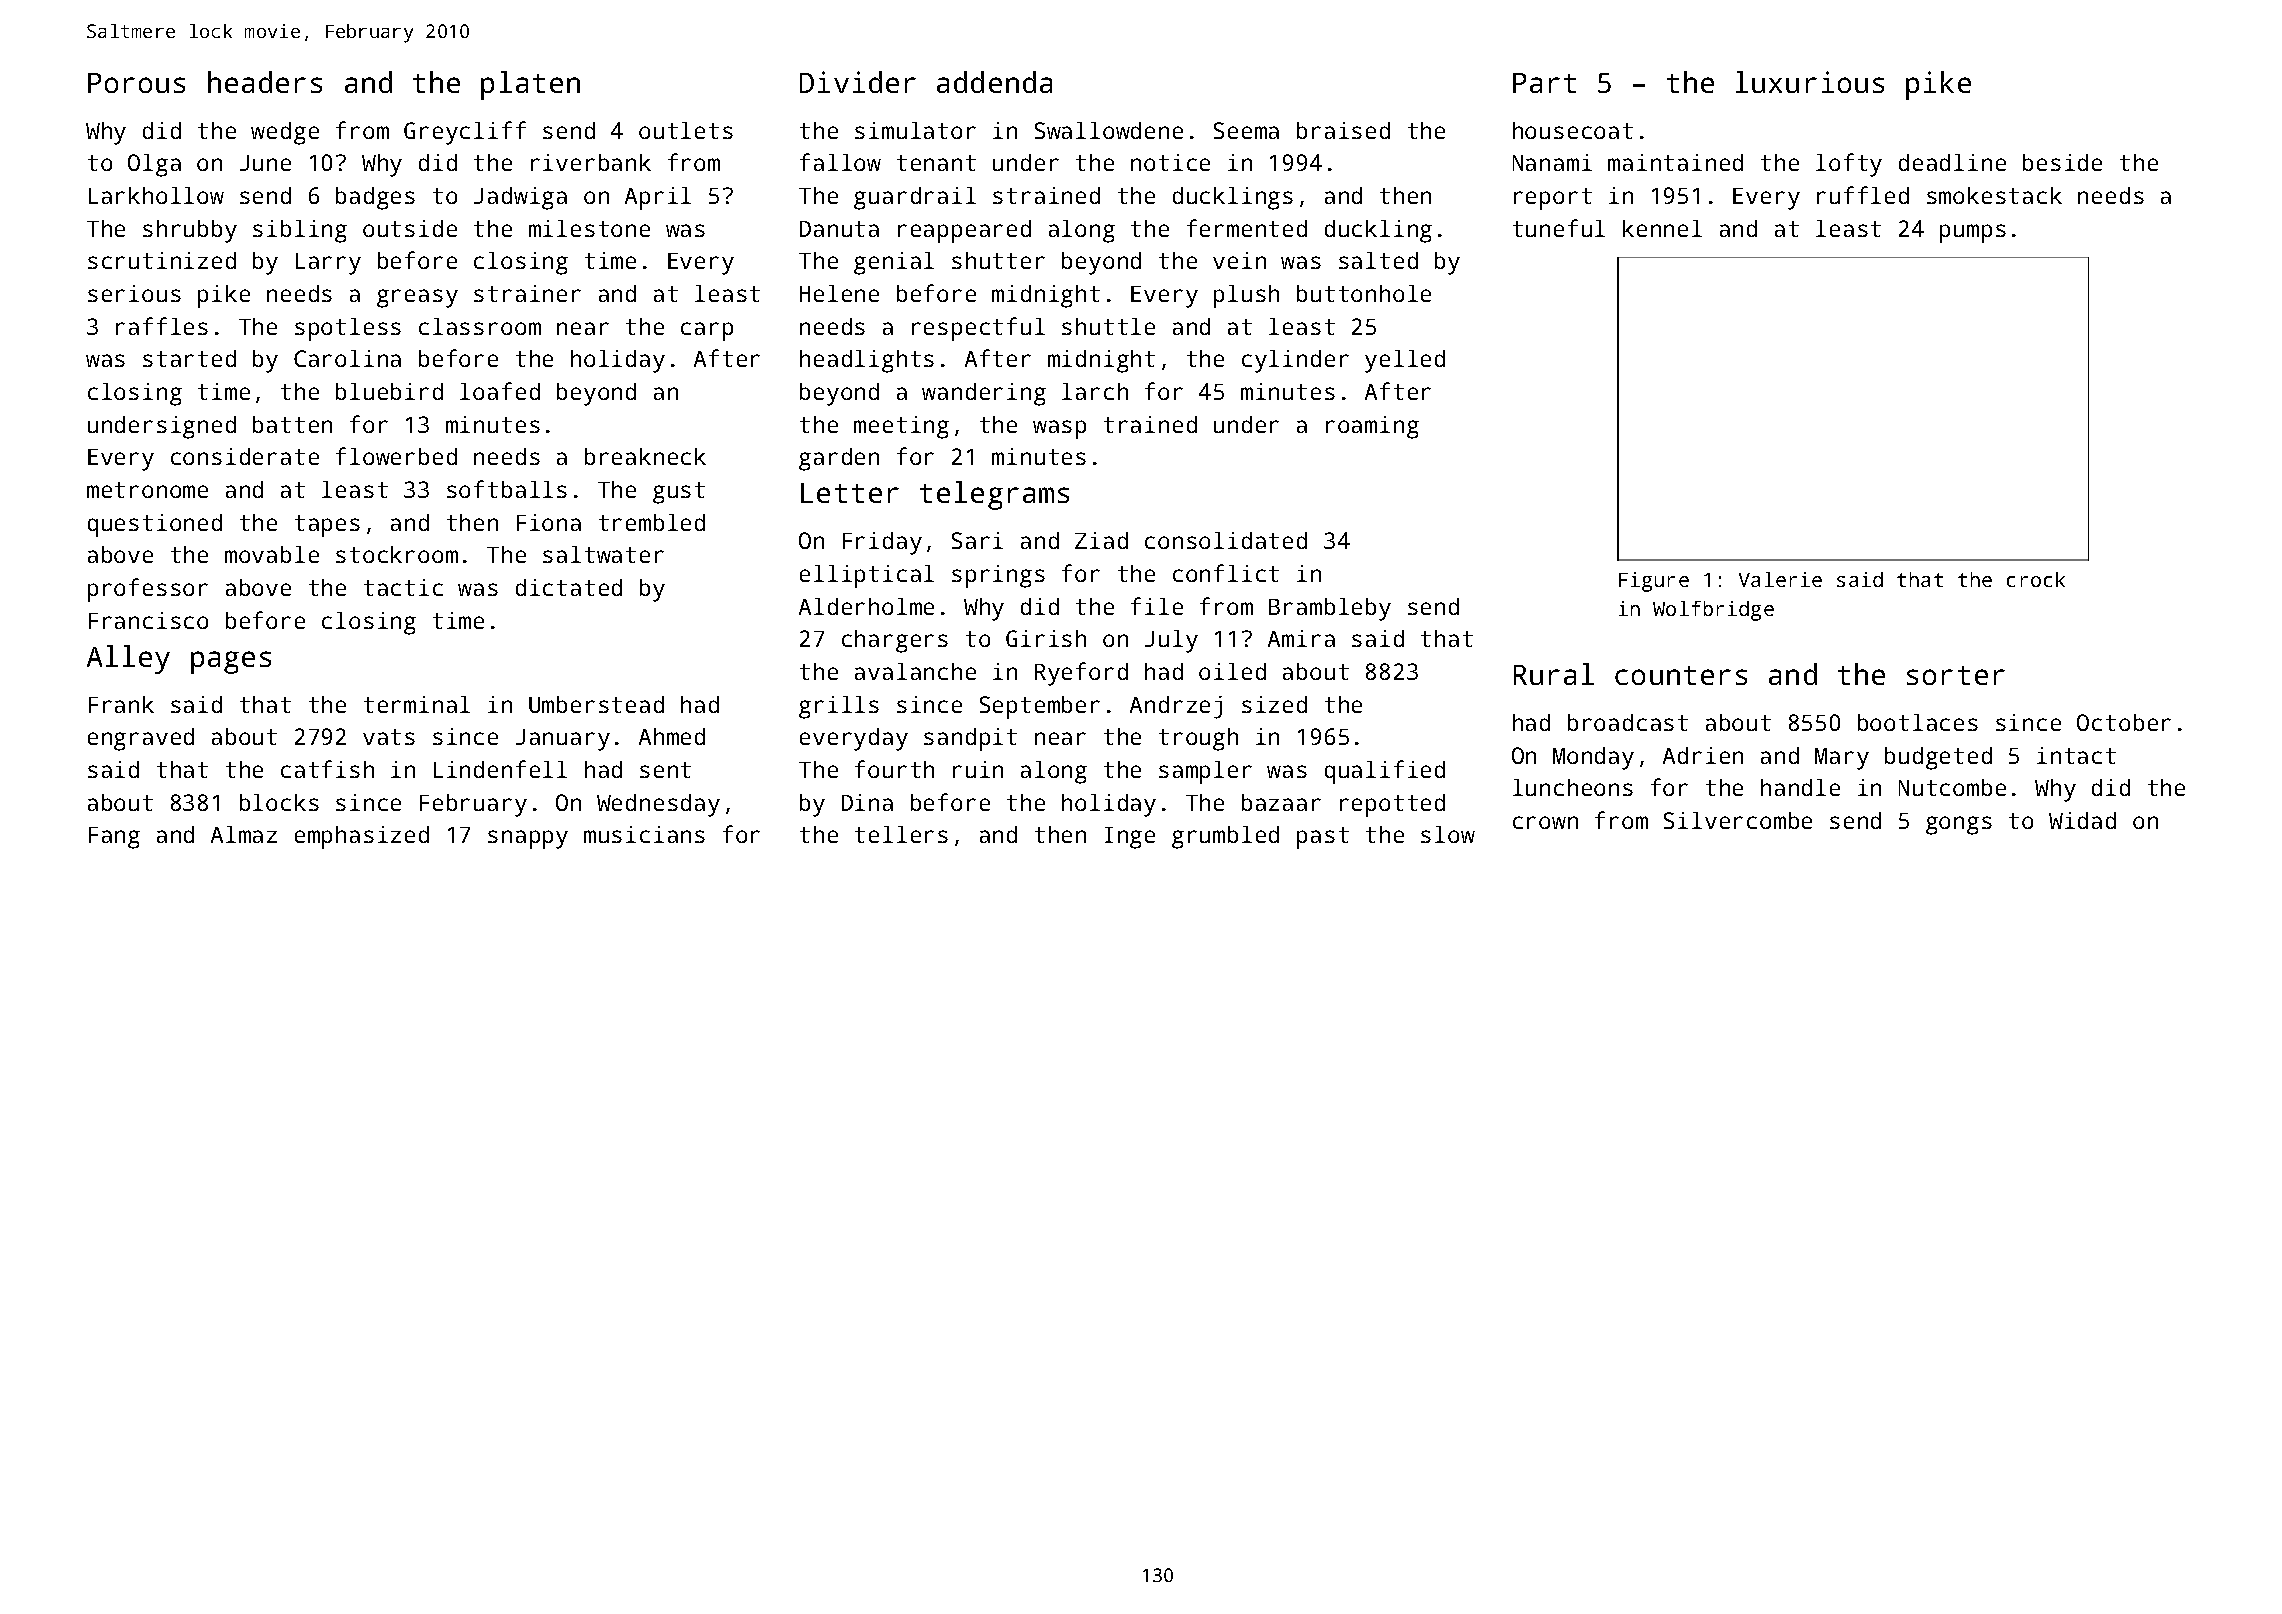 Image resolution: width=2282 pixels, height=1614 pixels. Describe the element at coordinates (1959, 825) in the document. I see `gongs` at that location.
